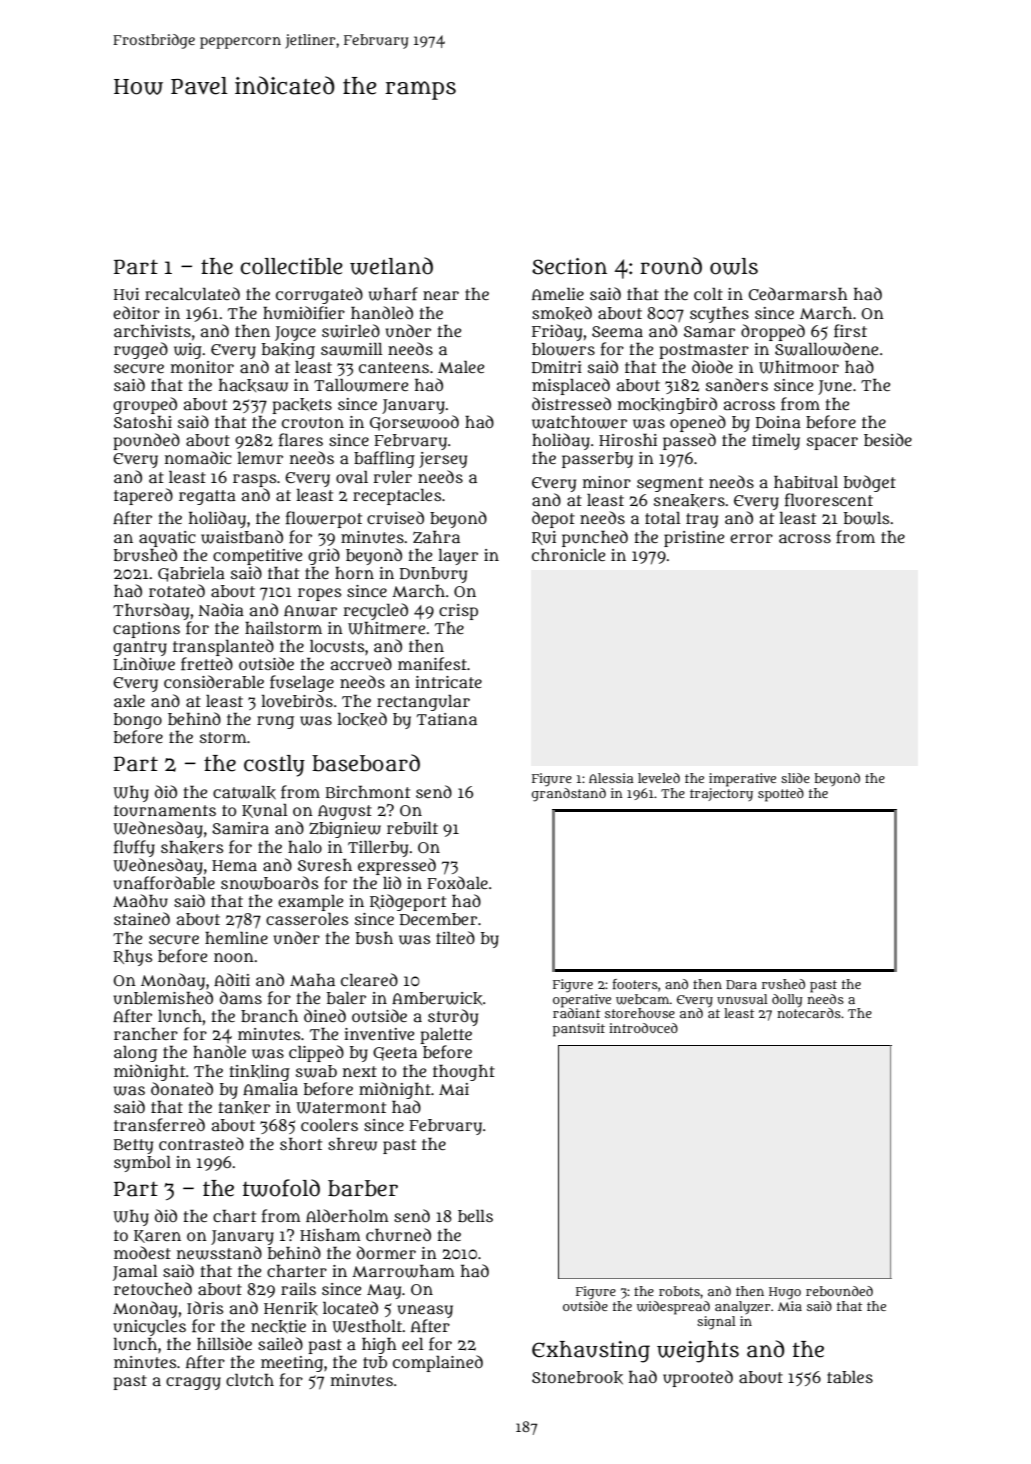 This page has height=1464, width=1031. I want to click on dolly, so click(787, 1000).
